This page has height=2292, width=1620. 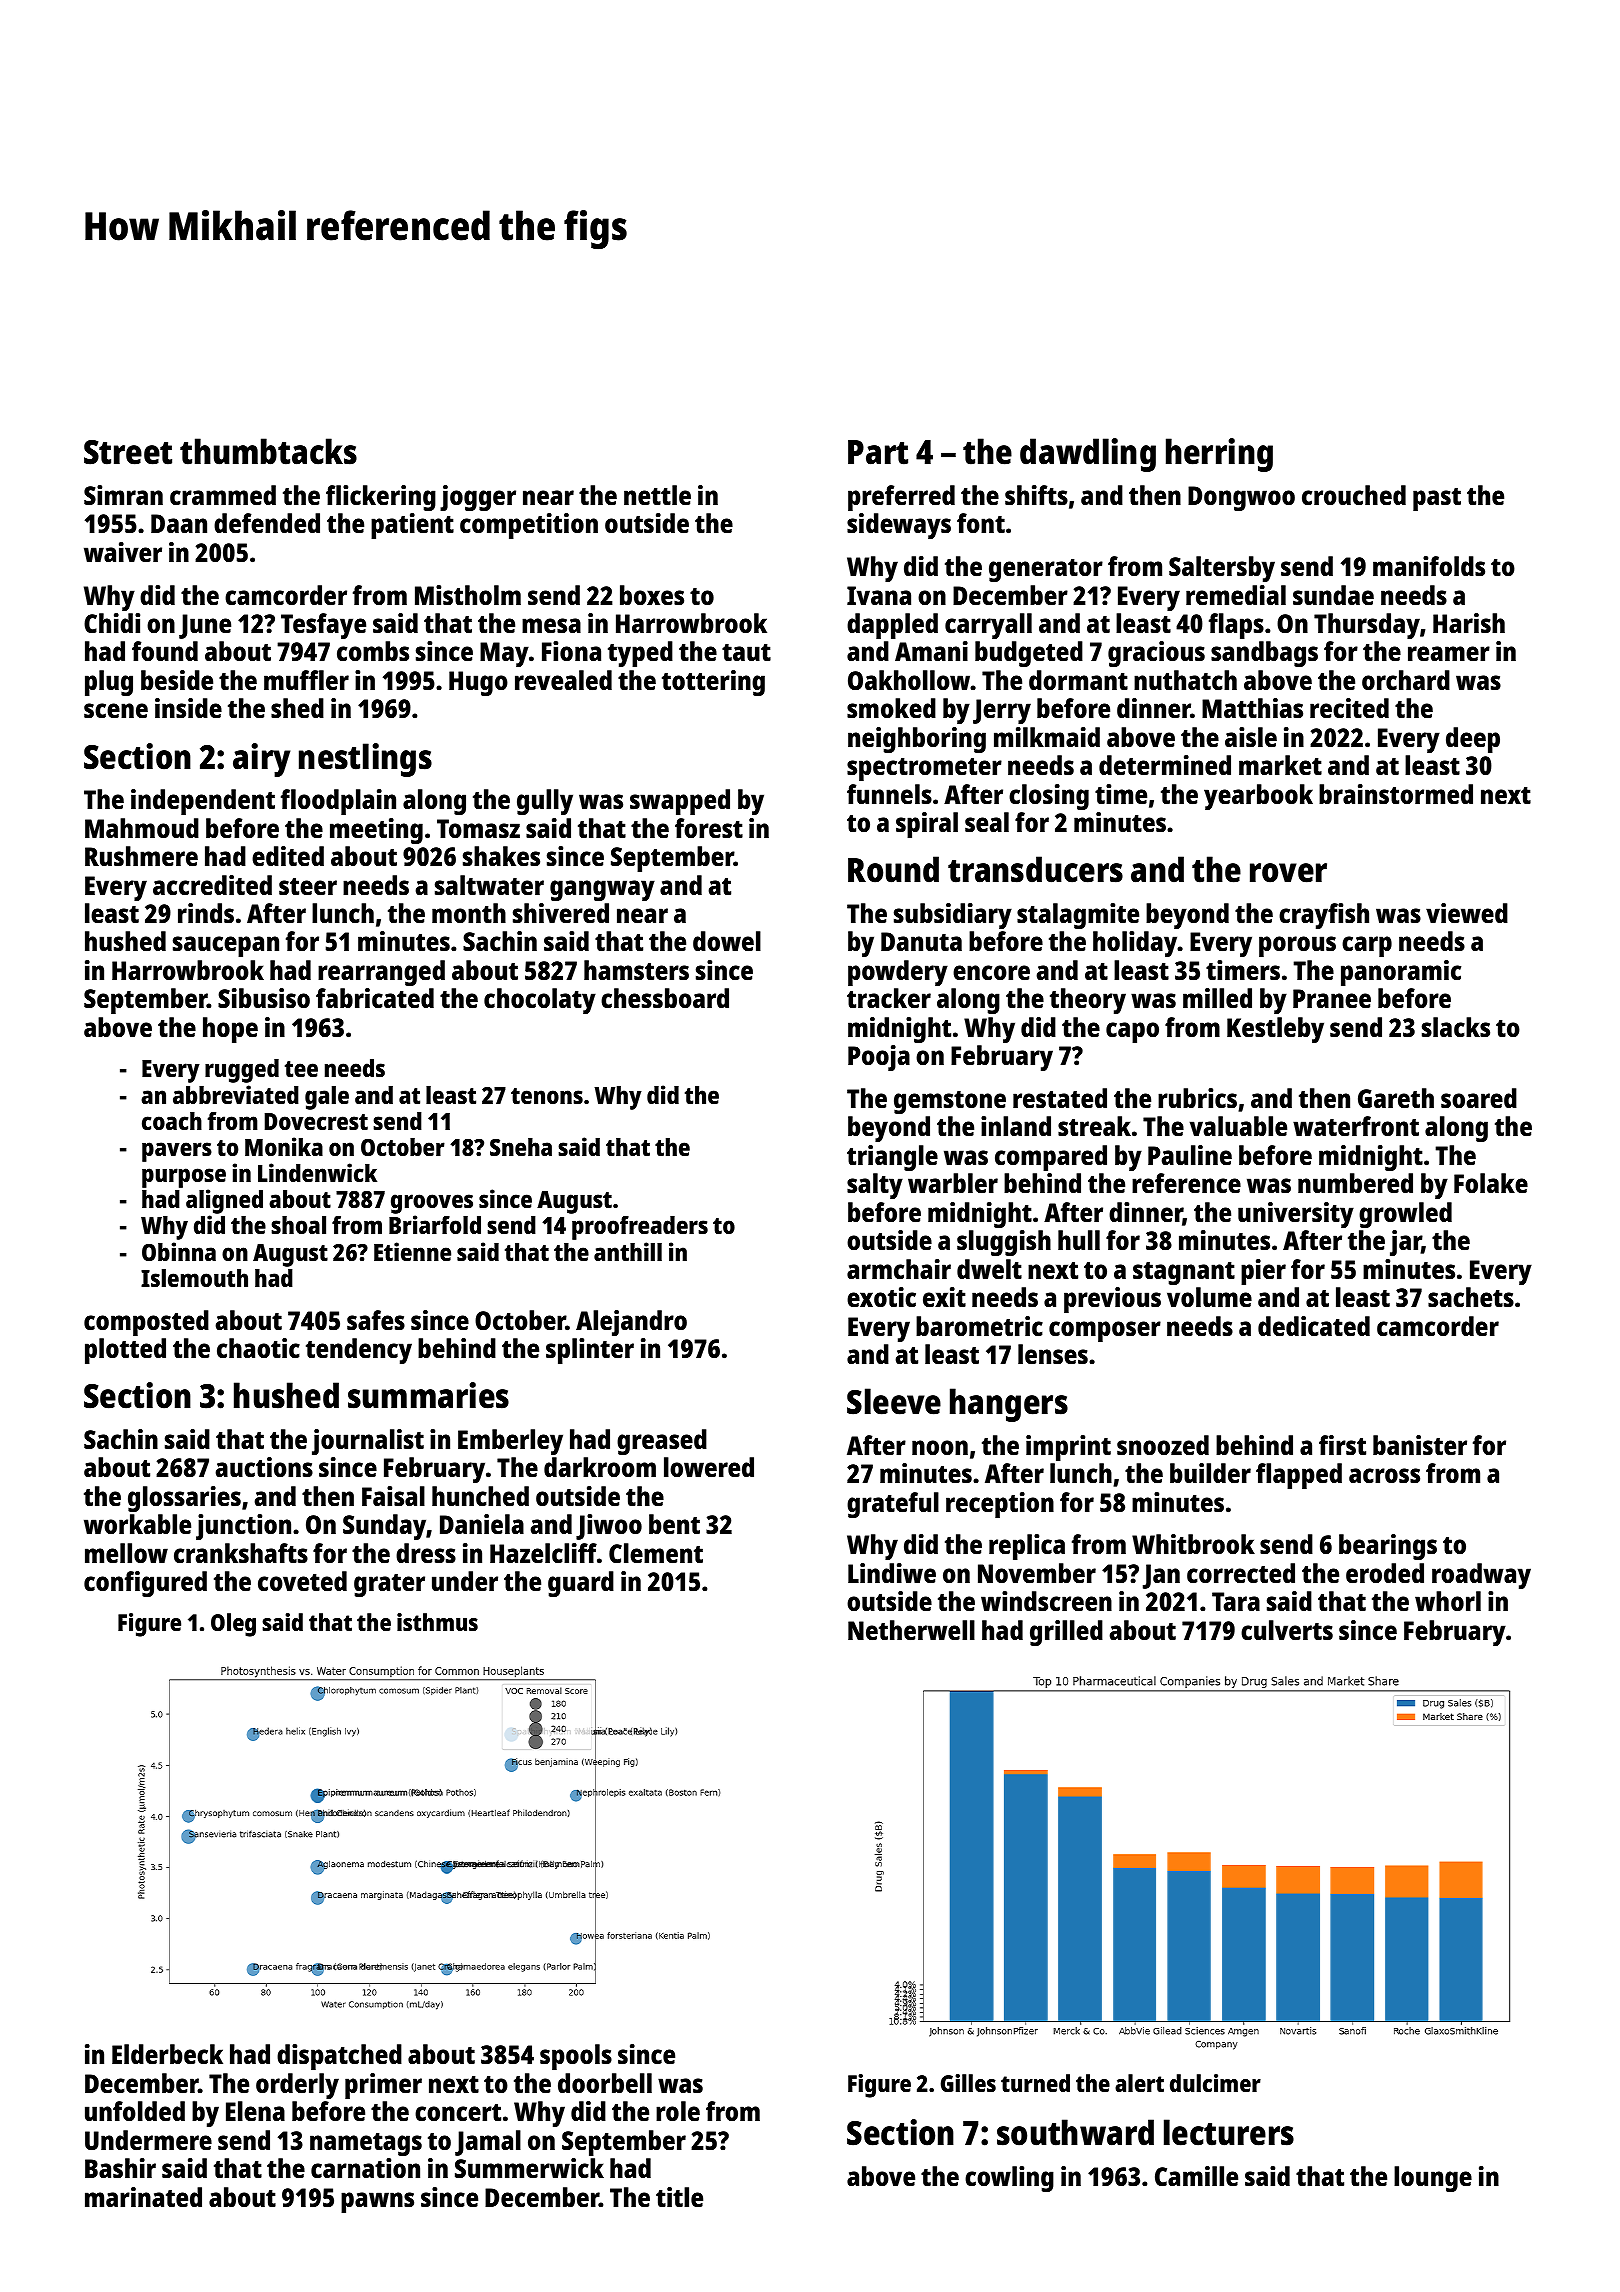 What do you see at coordinates (126, 1553) in the page?
I see `mellow` at bounding box center [126, 1553].
